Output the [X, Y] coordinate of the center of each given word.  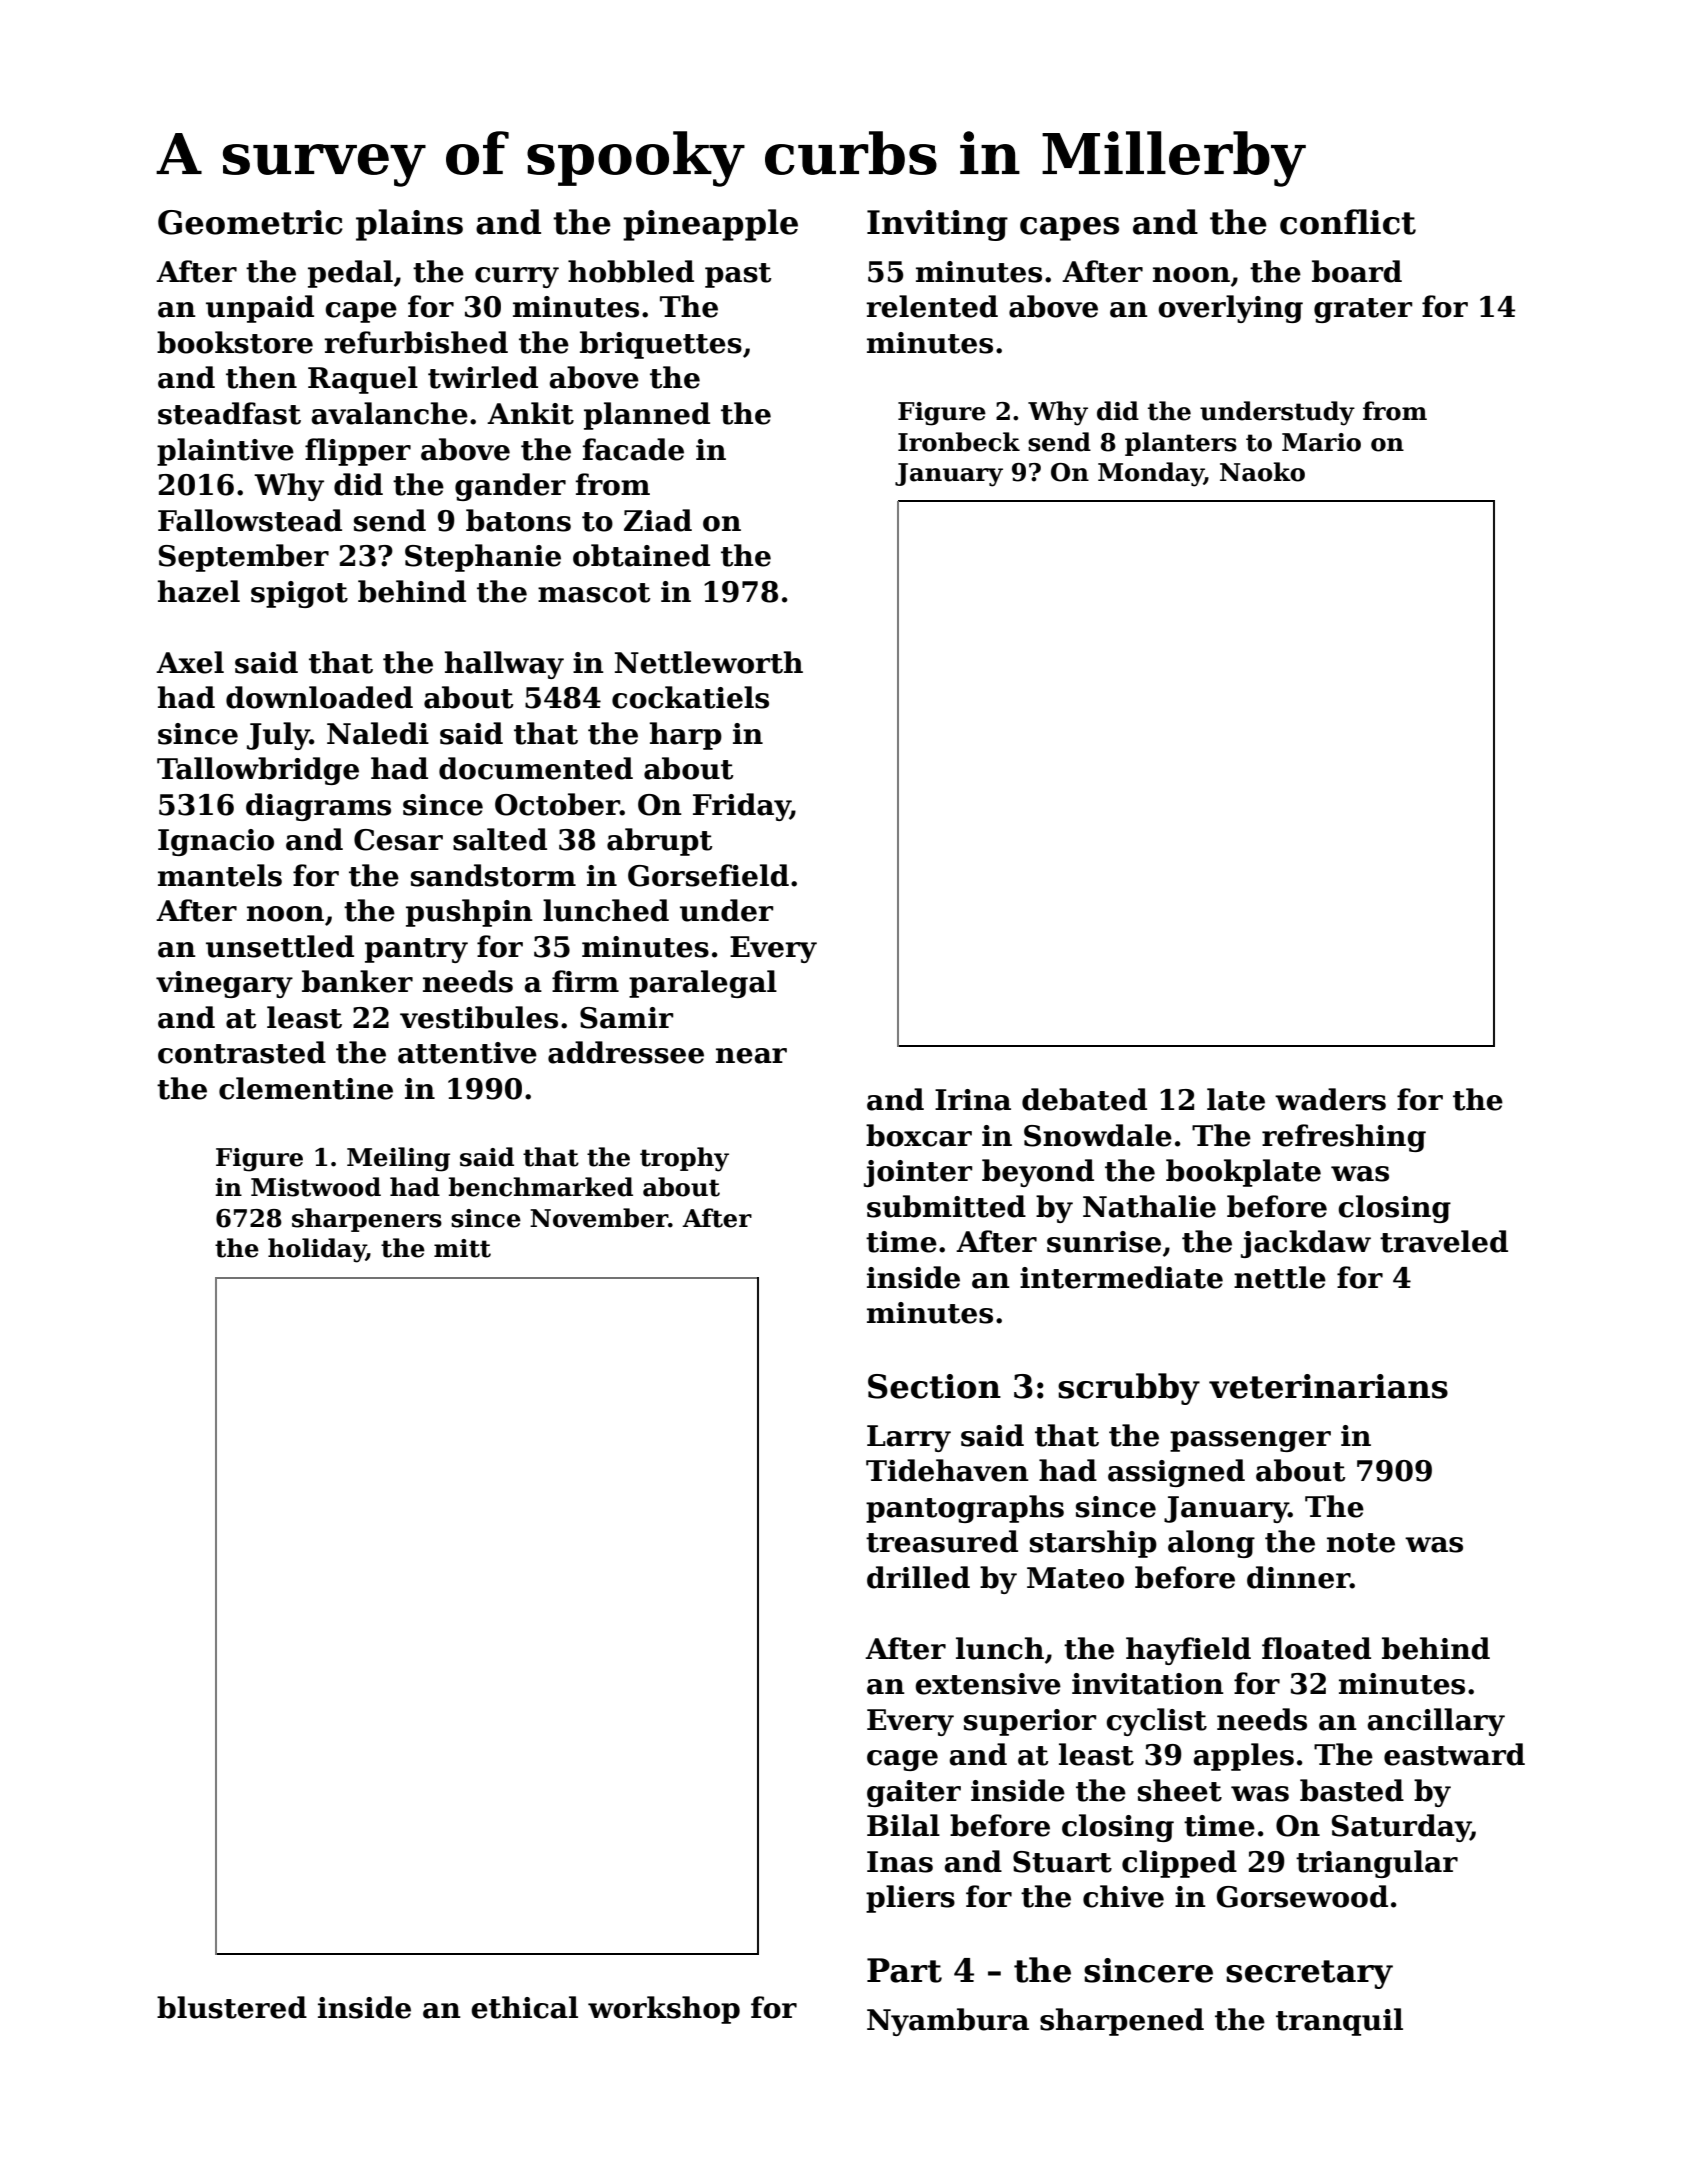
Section [934, 1386]
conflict [1348, 222]
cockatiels [690, 697]
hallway [504, 665]
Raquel [363, 380]
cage [902, 1760]
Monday [1151, 474]
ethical [524, 2007]
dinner [1298, 1577]
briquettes [661, 345]
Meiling [398, 1159]
